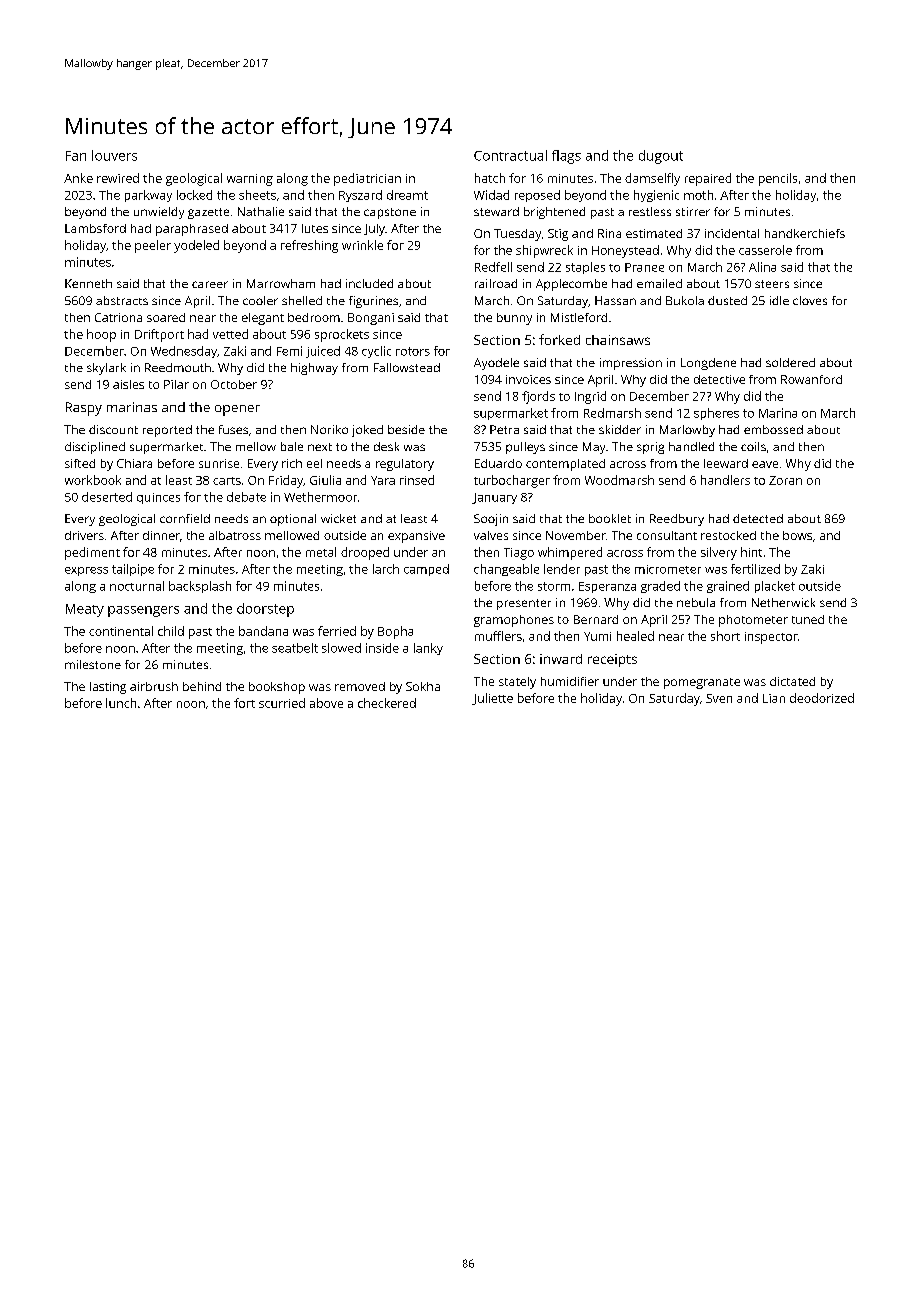 This screenshot has width=924, height=1308. Describe the element at coordinates (708, 179) in the screenshot. I see `repaired` at that location.
